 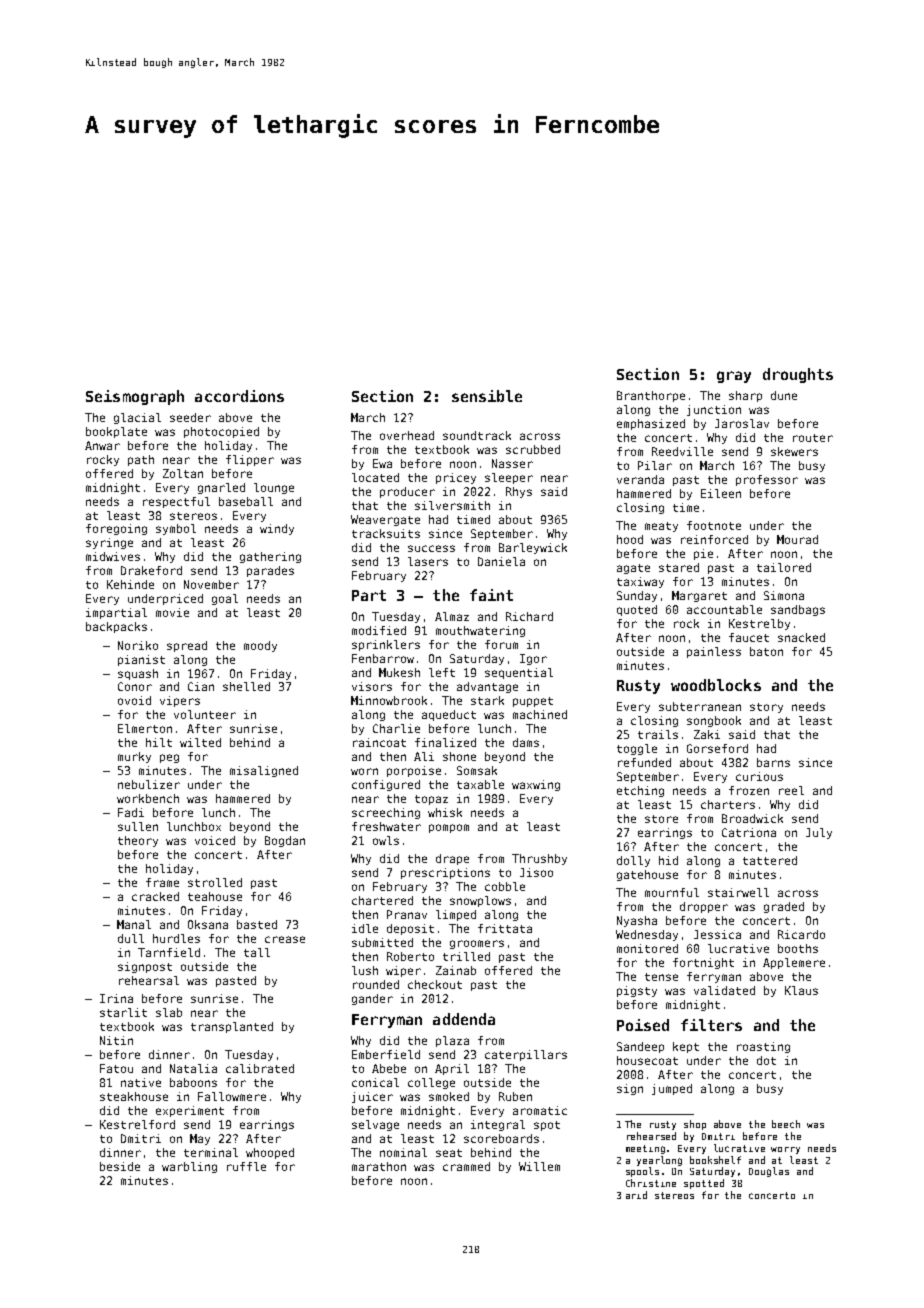 I want to click on fortnight, so click(x=703, y=963).
